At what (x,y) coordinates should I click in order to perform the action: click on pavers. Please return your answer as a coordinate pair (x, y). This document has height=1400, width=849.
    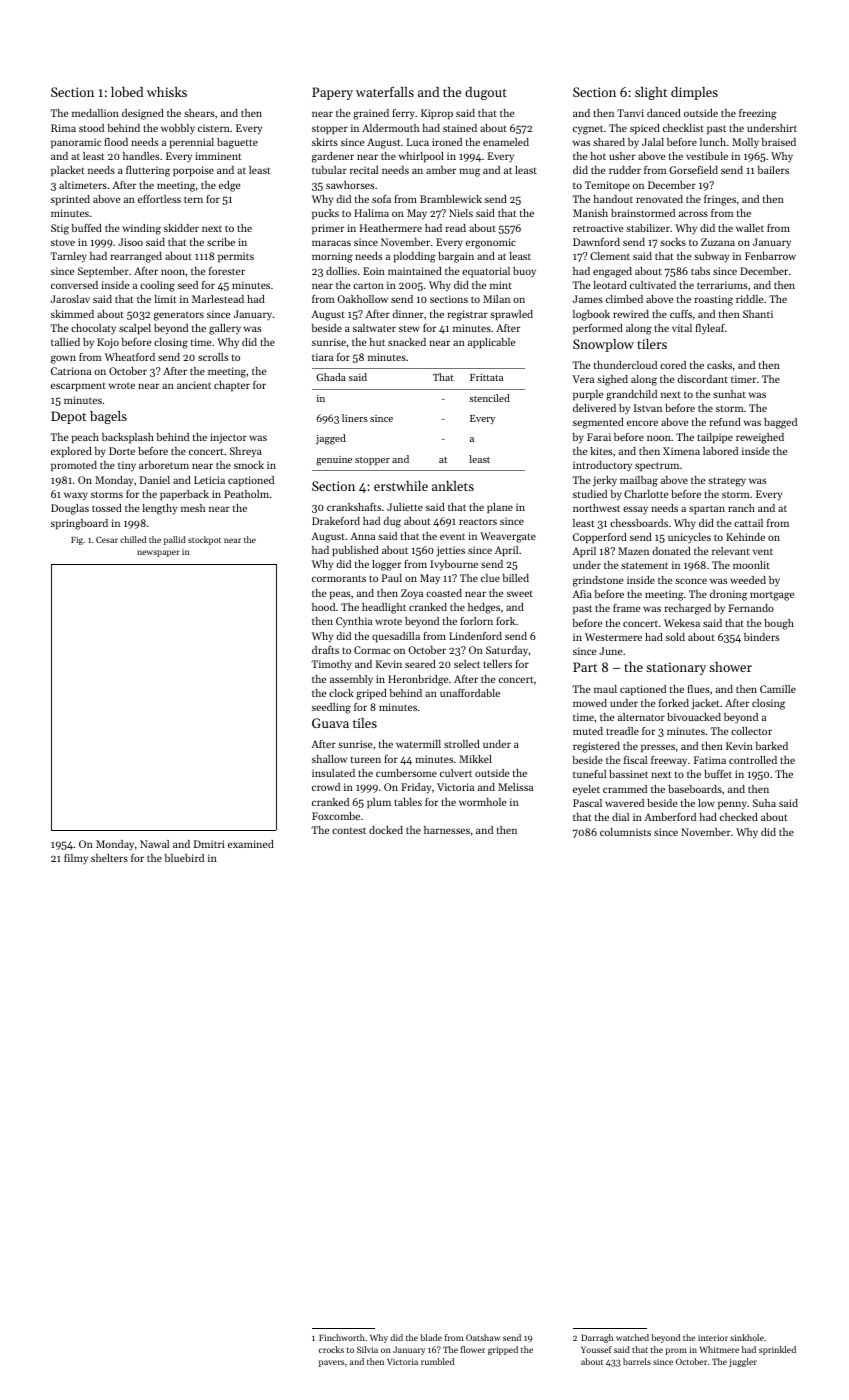
    Looking at the image, I should click on (331, 1363).
